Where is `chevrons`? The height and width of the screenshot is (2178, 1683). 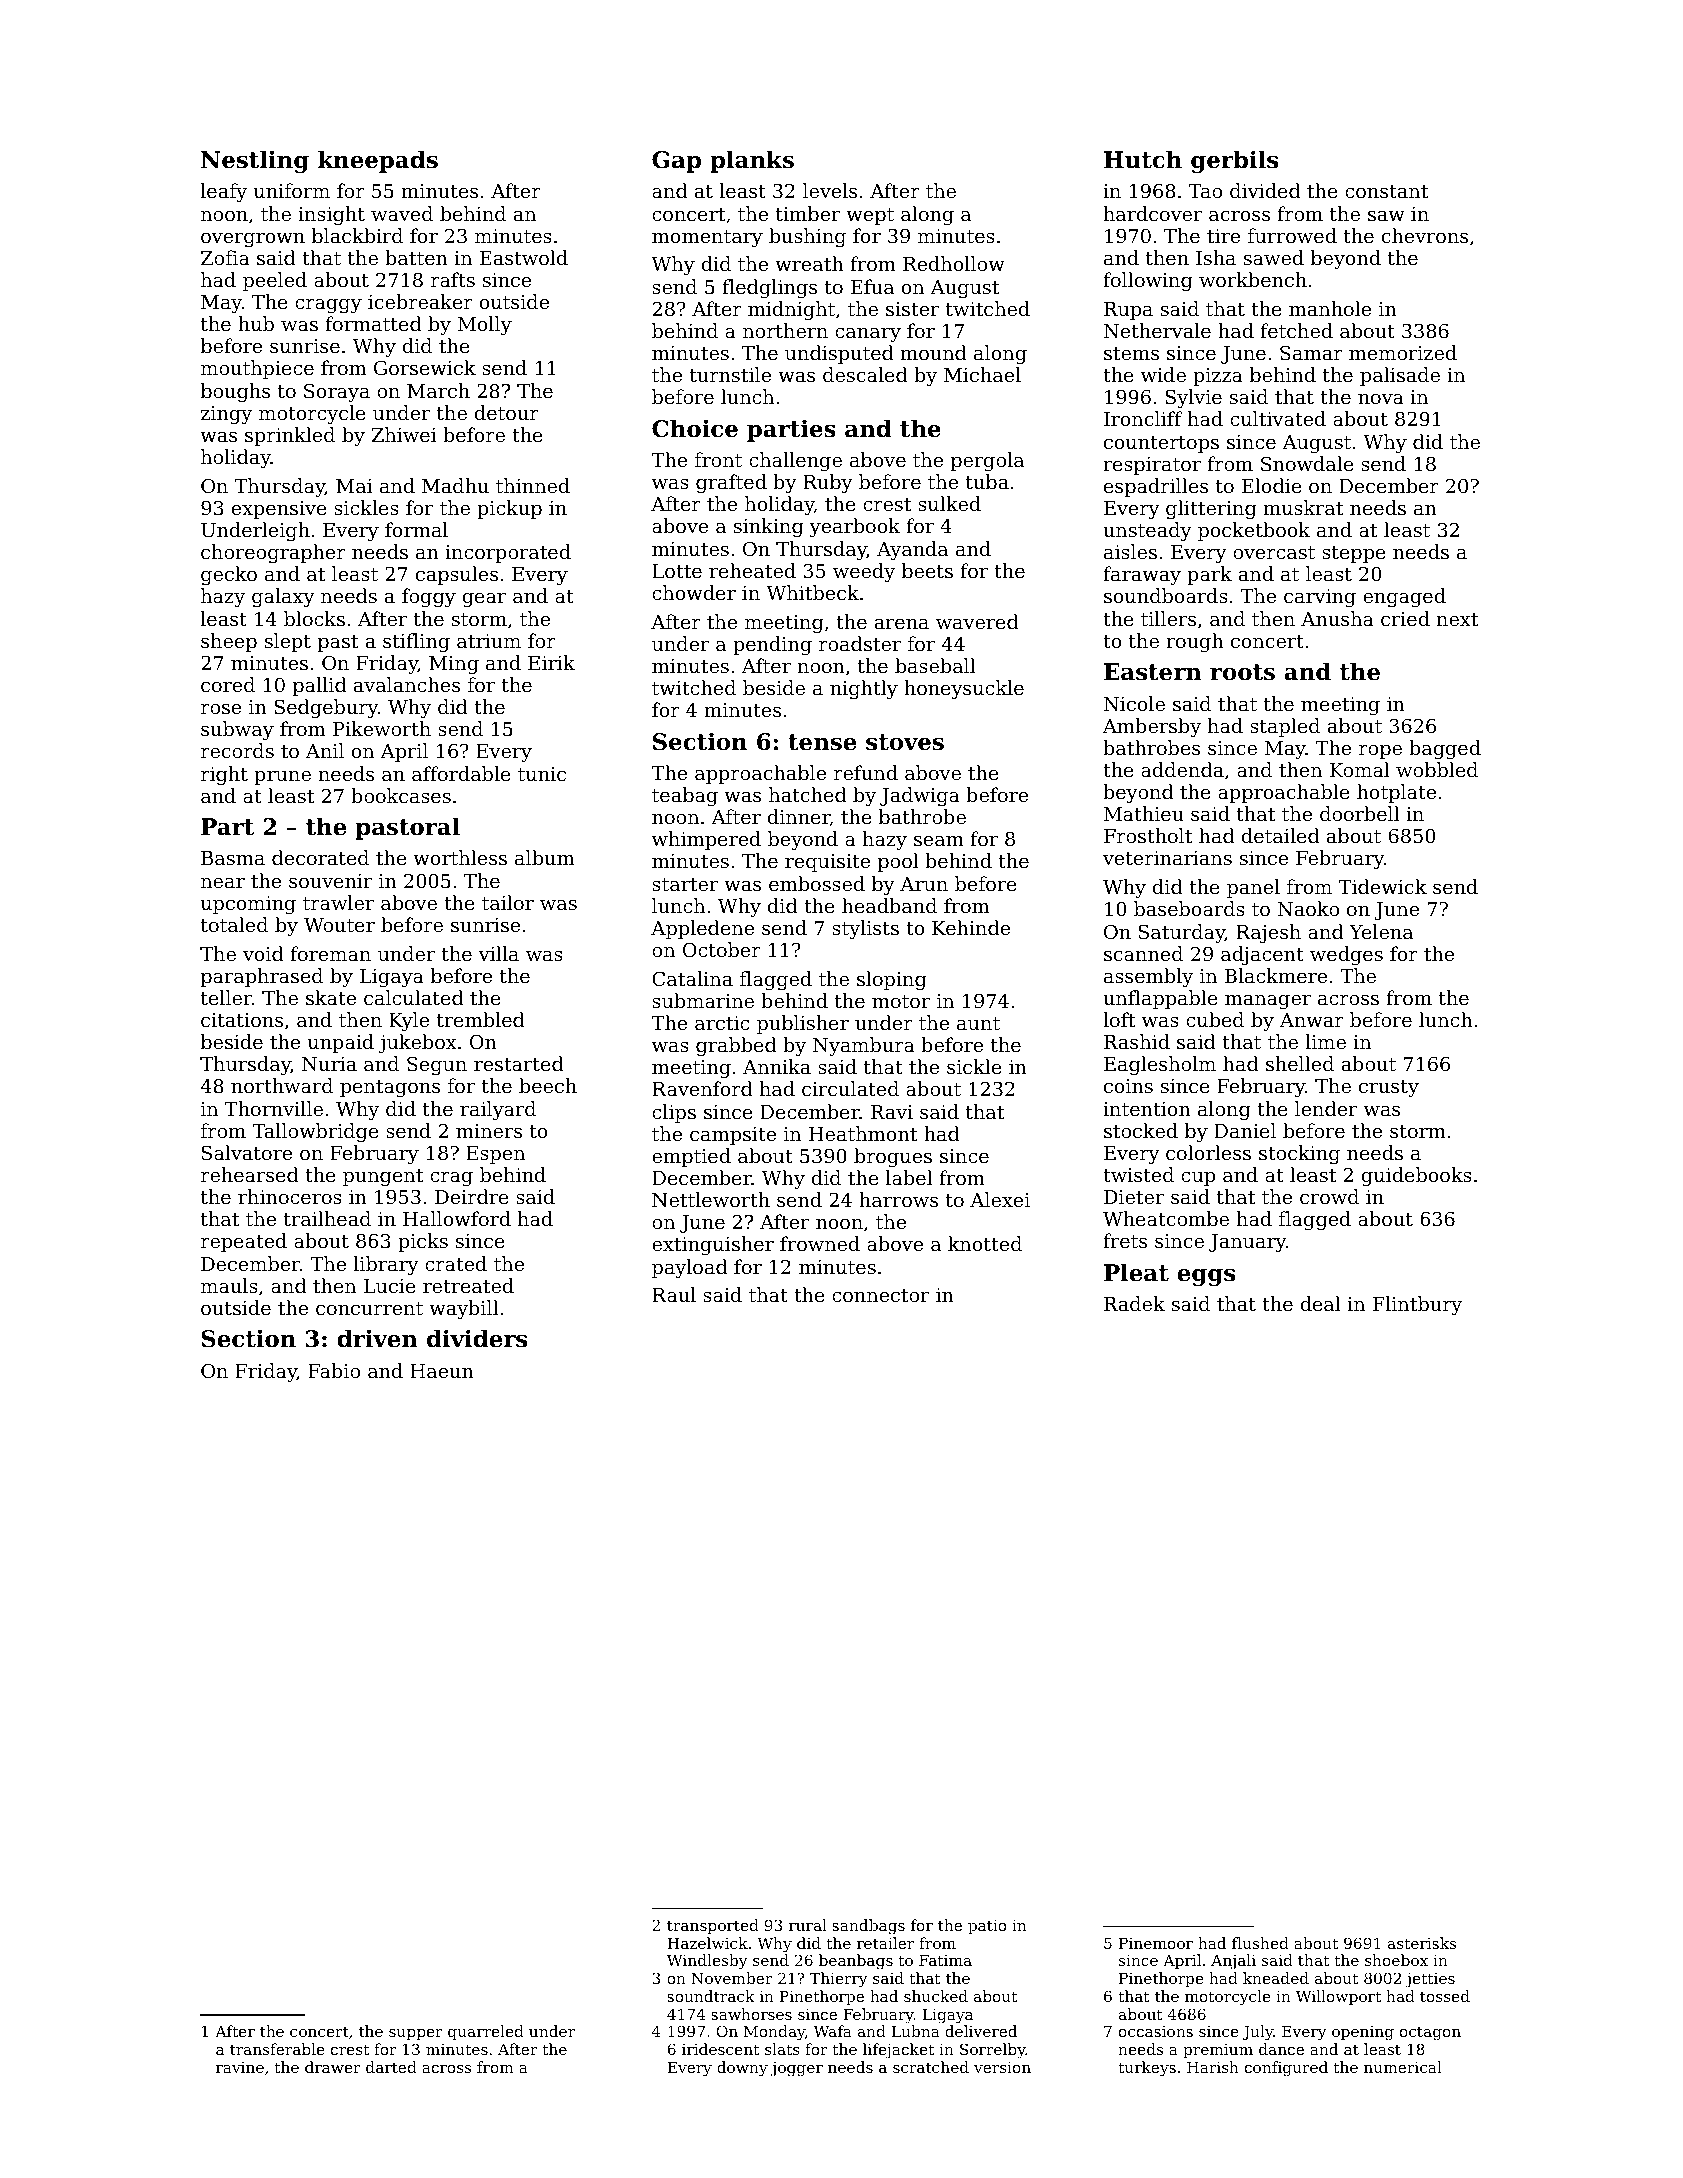
chevrons is located at coordinates (1425, 235).
